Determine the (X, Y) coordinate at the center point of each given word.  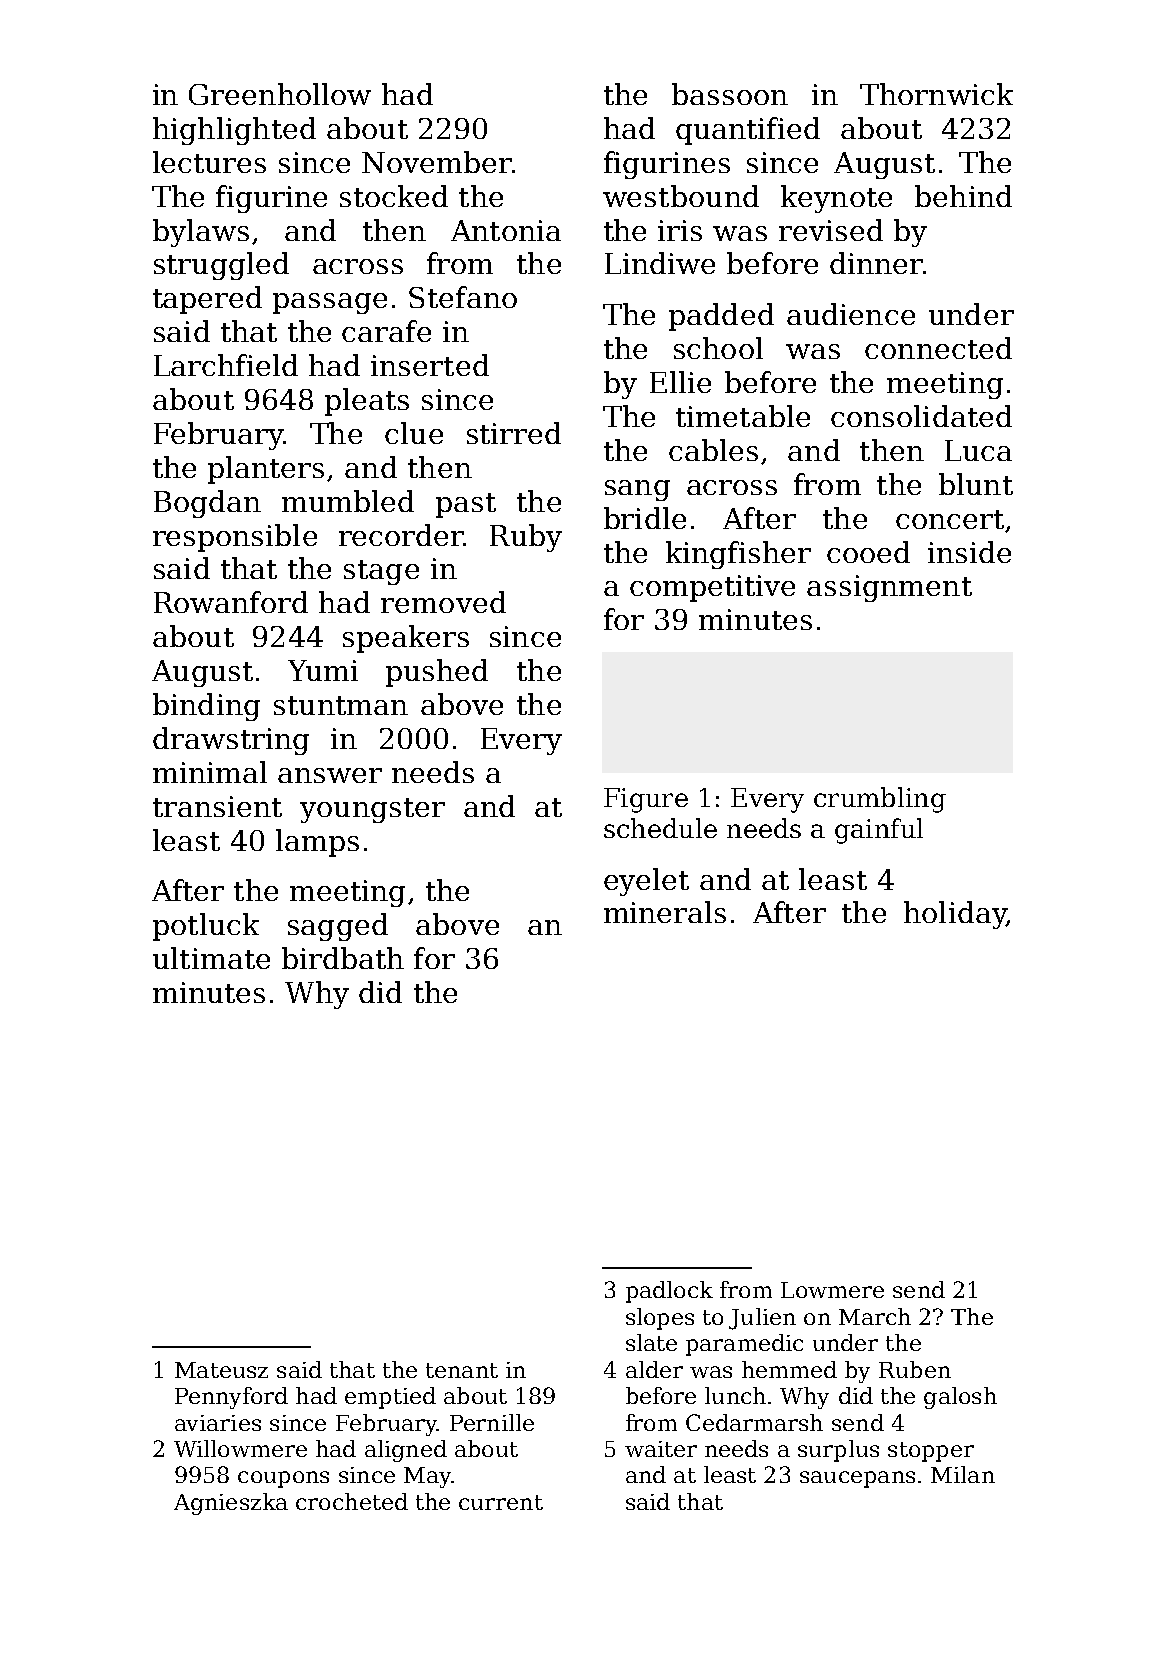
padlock (669, 1292)
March (875, 1316)
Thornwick (936, 94)
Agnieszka (231, 1504)
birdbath (343, 958)
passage (330, 303)
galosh (960, 1398)
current (501, 1502)
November (437, 162)
